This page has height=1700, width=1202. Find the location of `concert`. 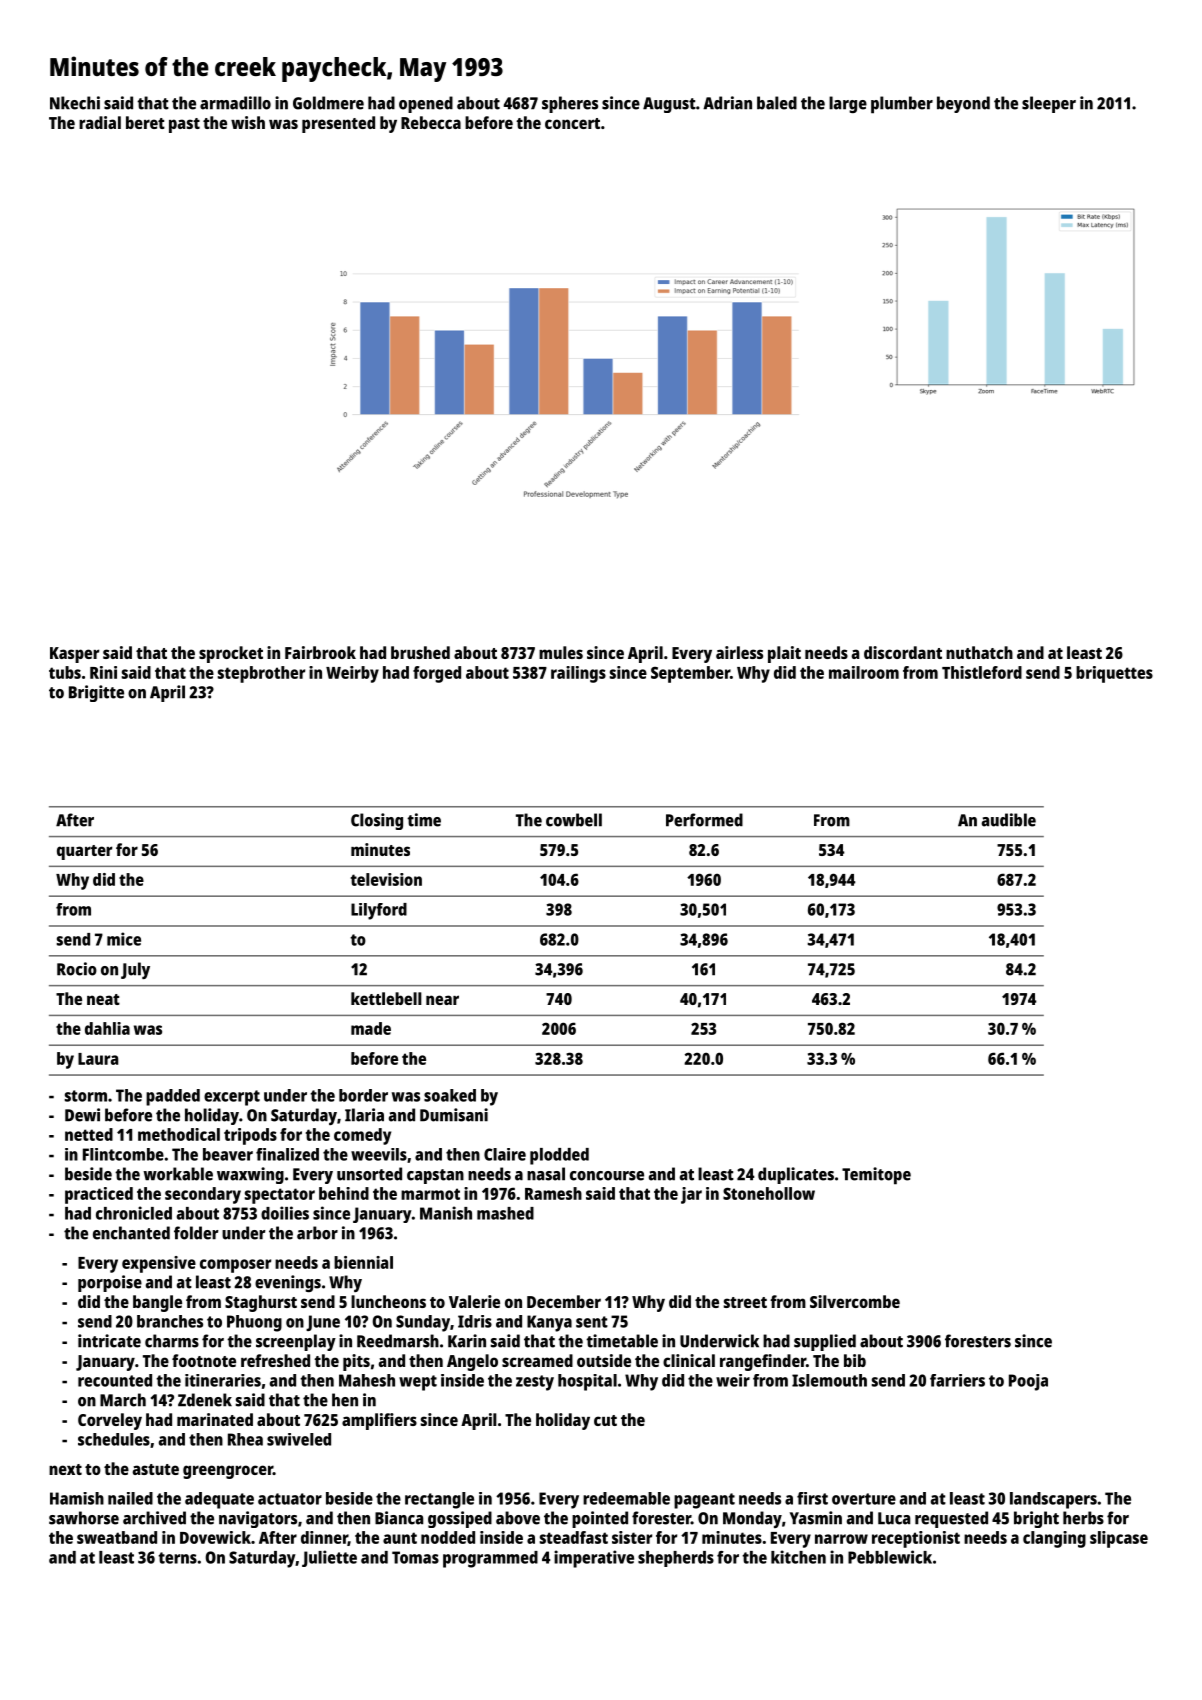

concert is located at coordinates (572, 123).
